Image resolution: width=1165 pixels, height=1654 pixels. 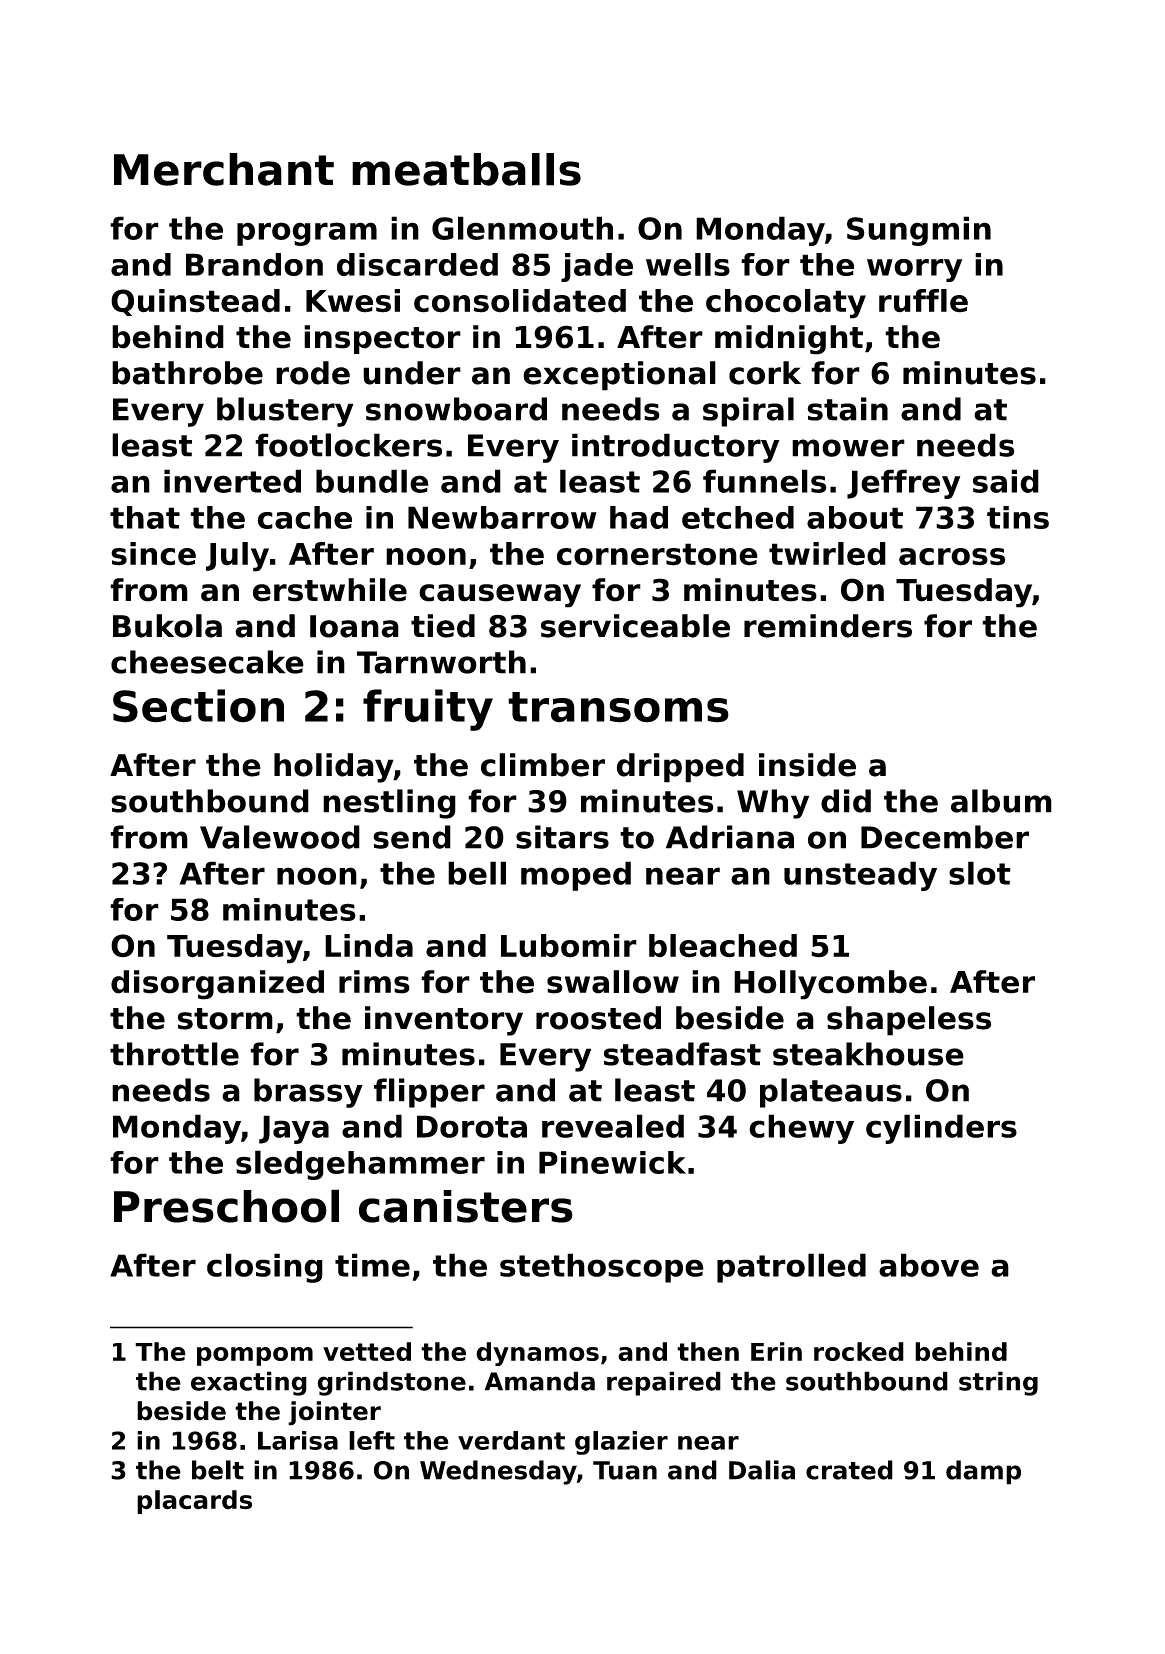 I want to click on rode, so click(x=313, y=373).
